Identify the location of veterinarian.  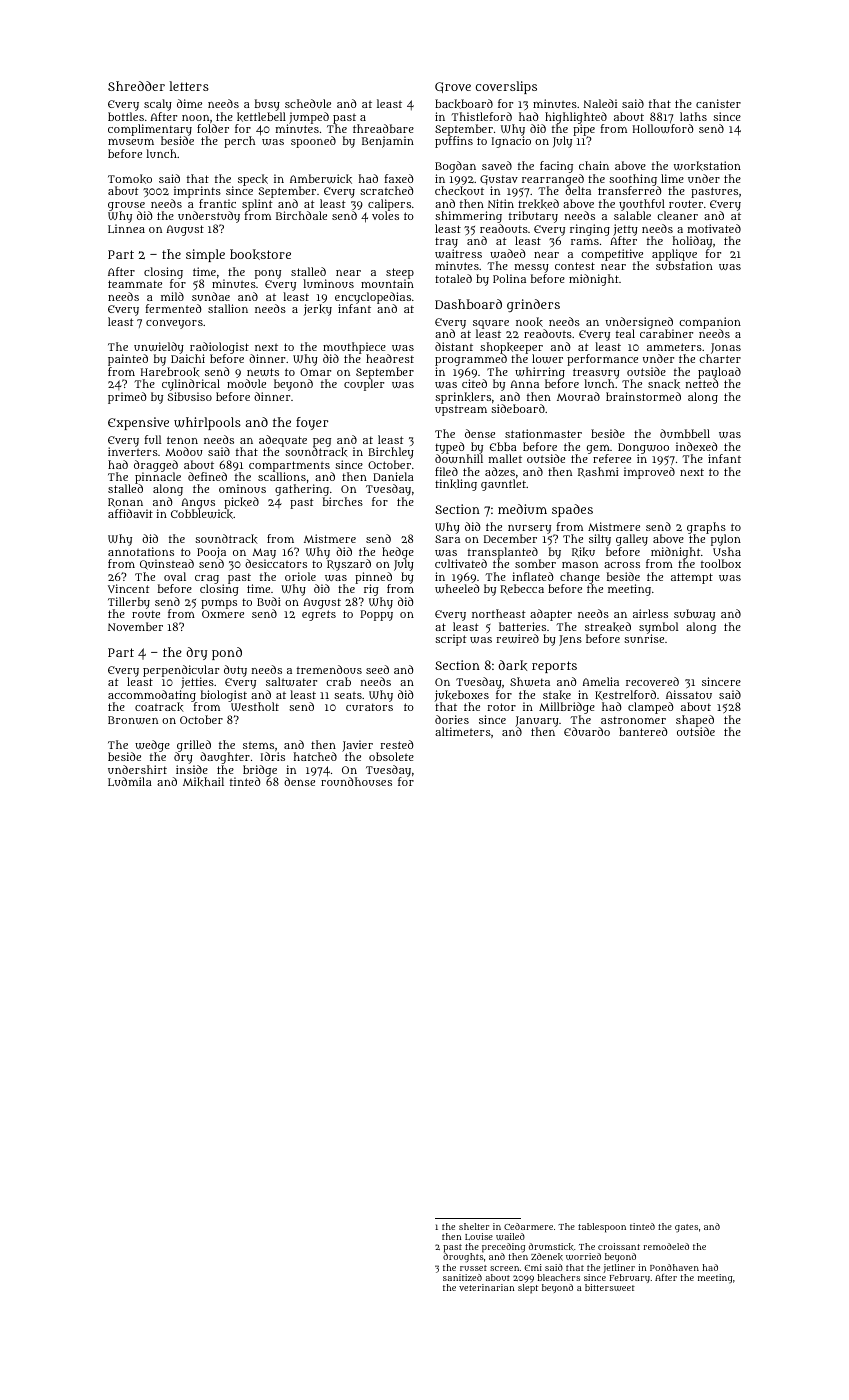
(486, 1287).
